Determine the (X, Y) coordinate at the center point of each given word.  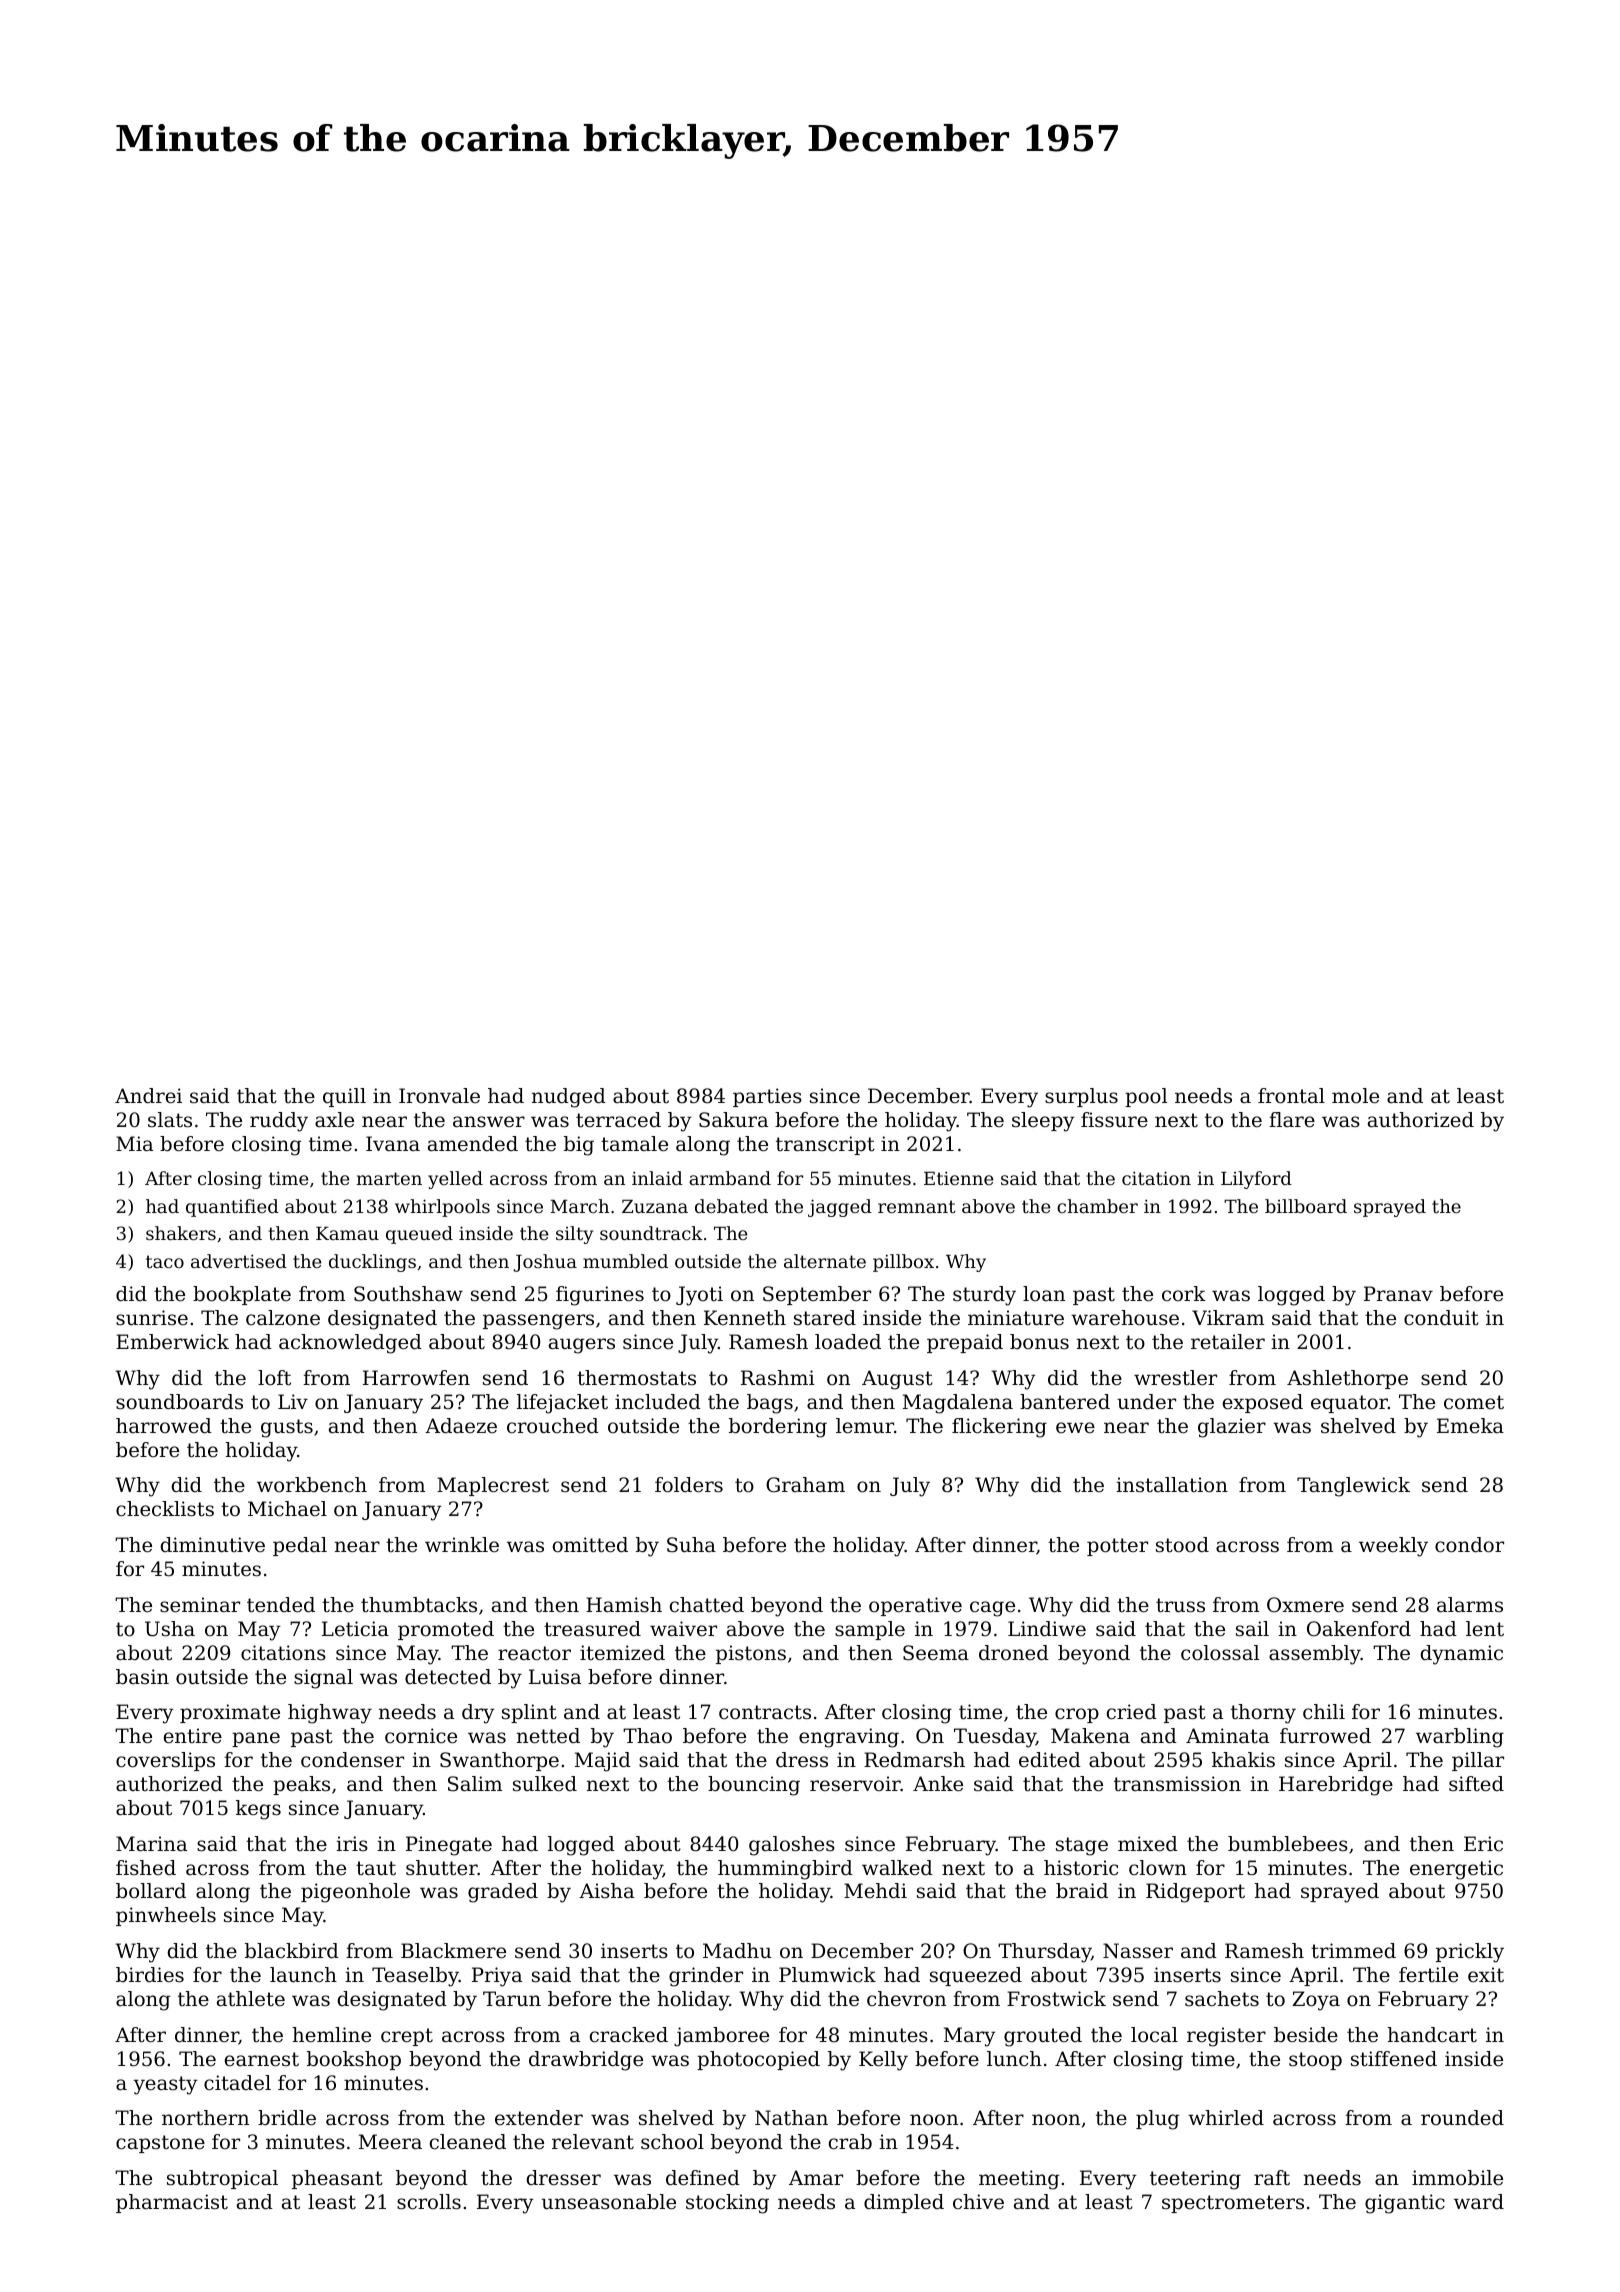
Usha (170, 1629)
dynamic (1462, 1655)
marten (389, 1178)
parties (767, 1097)
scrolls (429, 2202)
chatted (707, 1605)
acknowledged (350, 1344)
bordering (778, 1428)
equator (1349, 1404)
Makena (1090, 1736)
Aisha (606, 1890)
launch (303, 1974)
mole (1355, 1096)
